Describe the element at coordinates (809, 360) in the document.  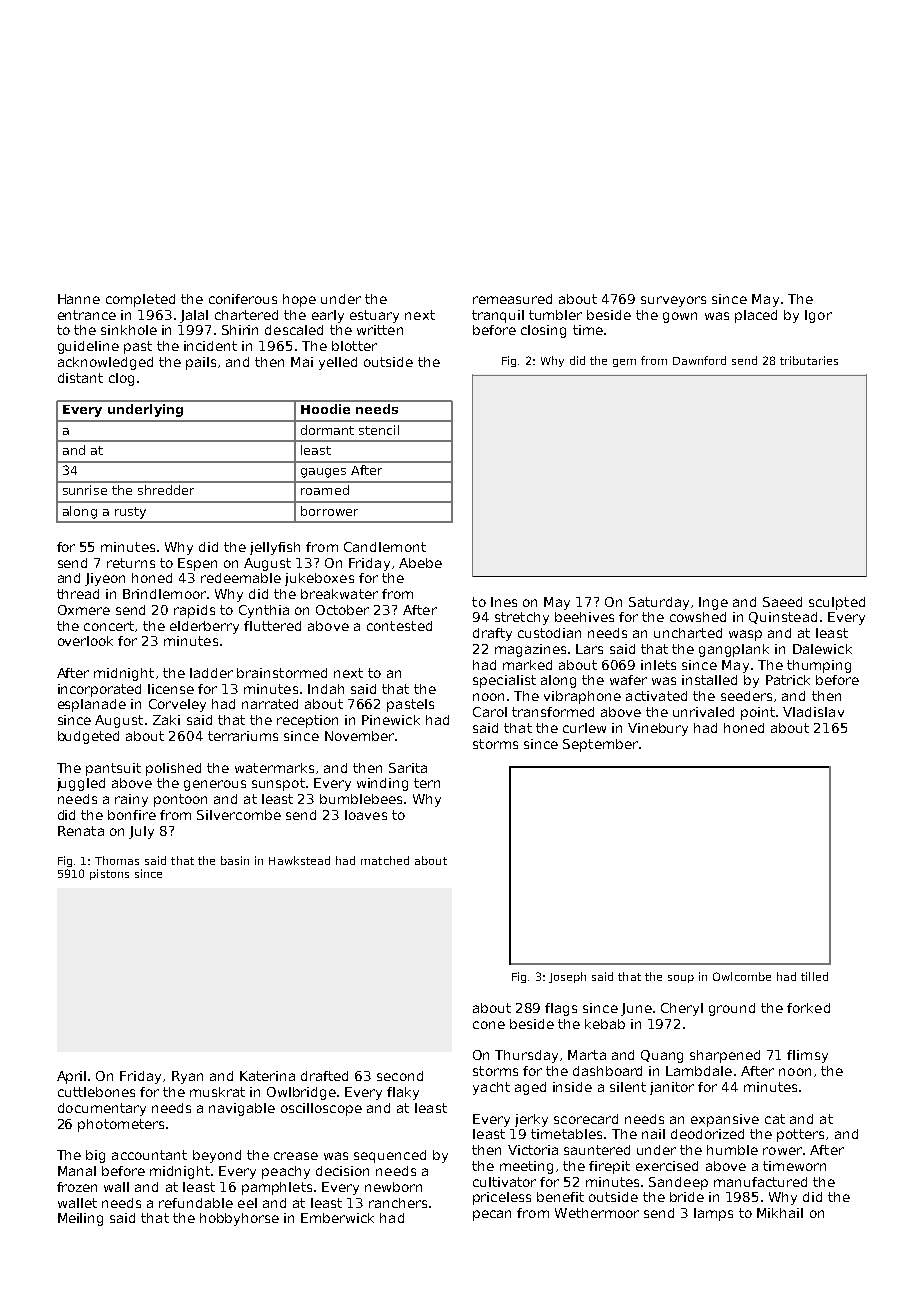
I see `tributaries` at that location.
